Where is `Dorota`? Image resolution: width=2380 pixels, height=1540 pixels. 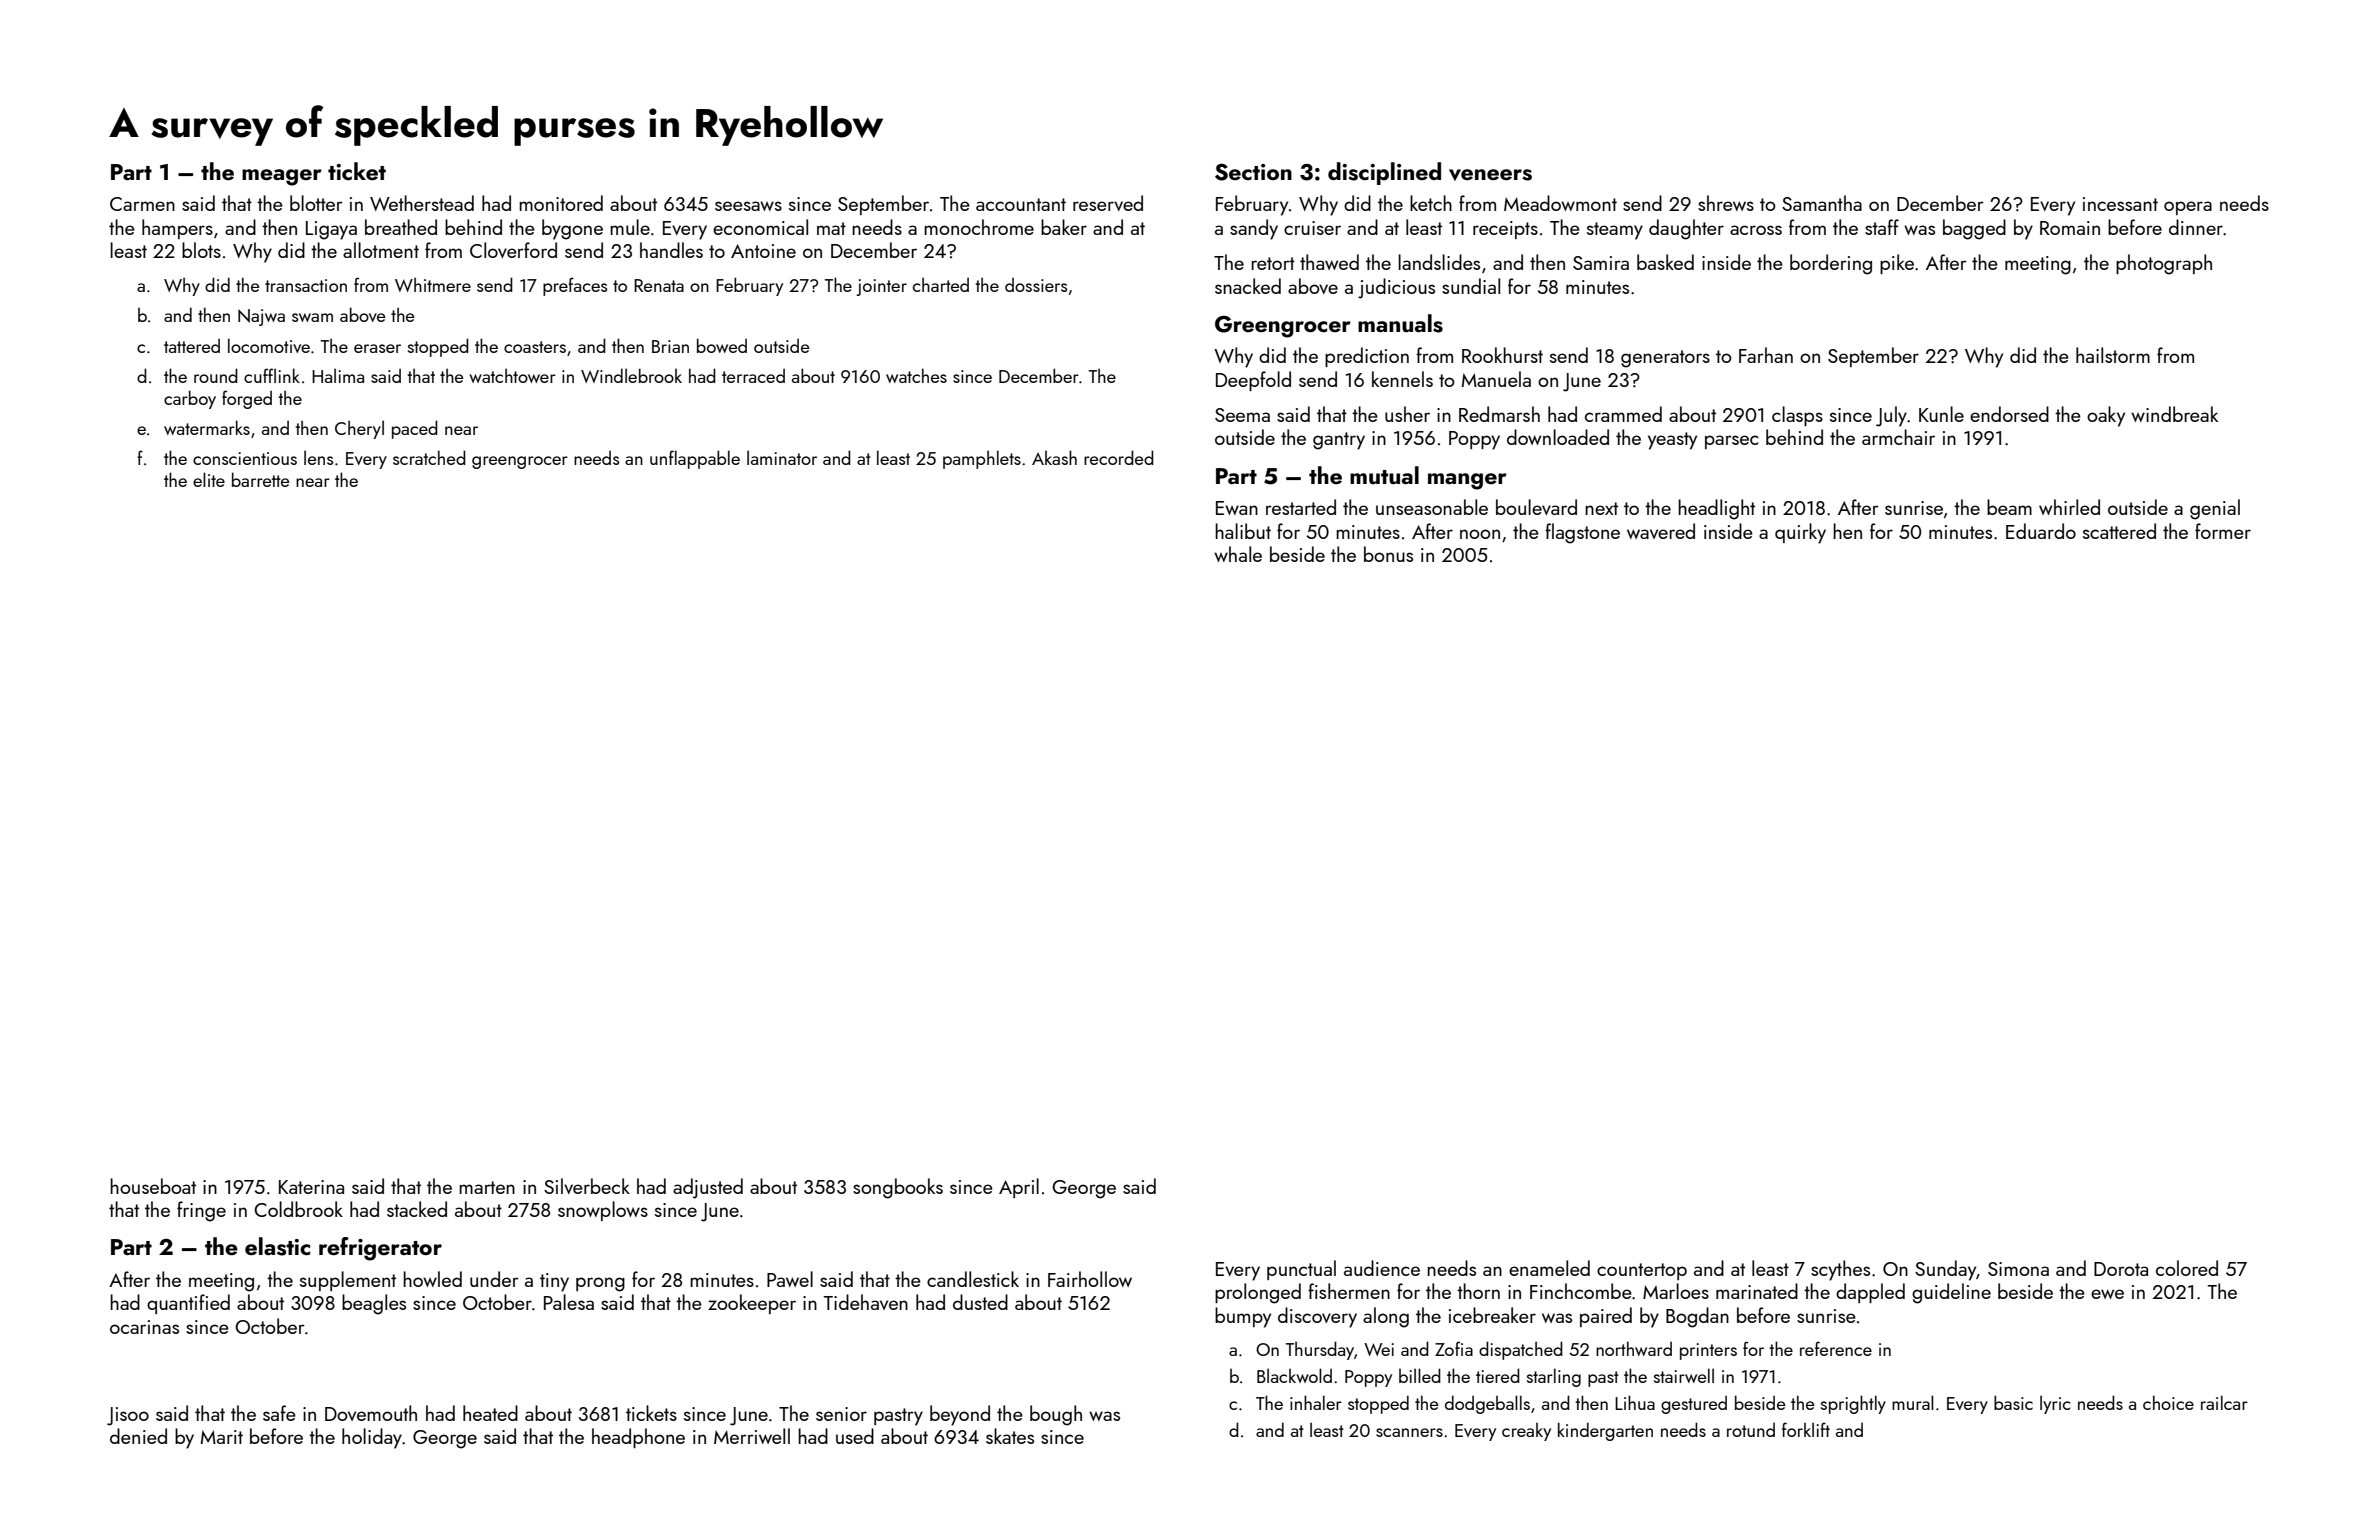
Dorota is located at coordinates (2121, 1269).
